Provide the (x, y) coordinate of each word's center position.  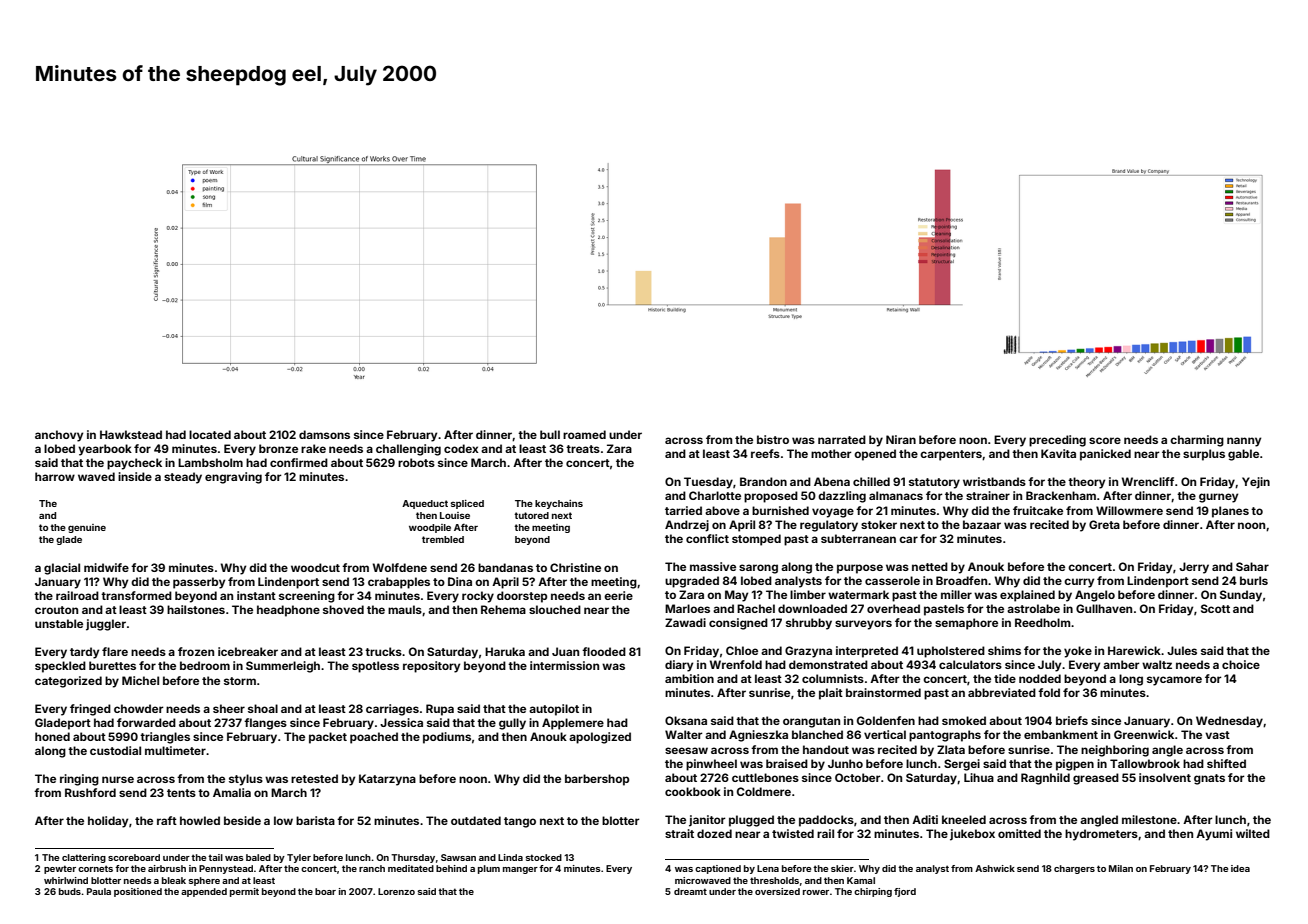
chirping (873, 892)
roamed (584, 434)
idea (1240, 868)
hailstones (196, 609)
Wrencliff (1148, 481)
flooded (604, 651)
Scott (1215, 608)
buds (70, 891)
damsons (324, 434)
